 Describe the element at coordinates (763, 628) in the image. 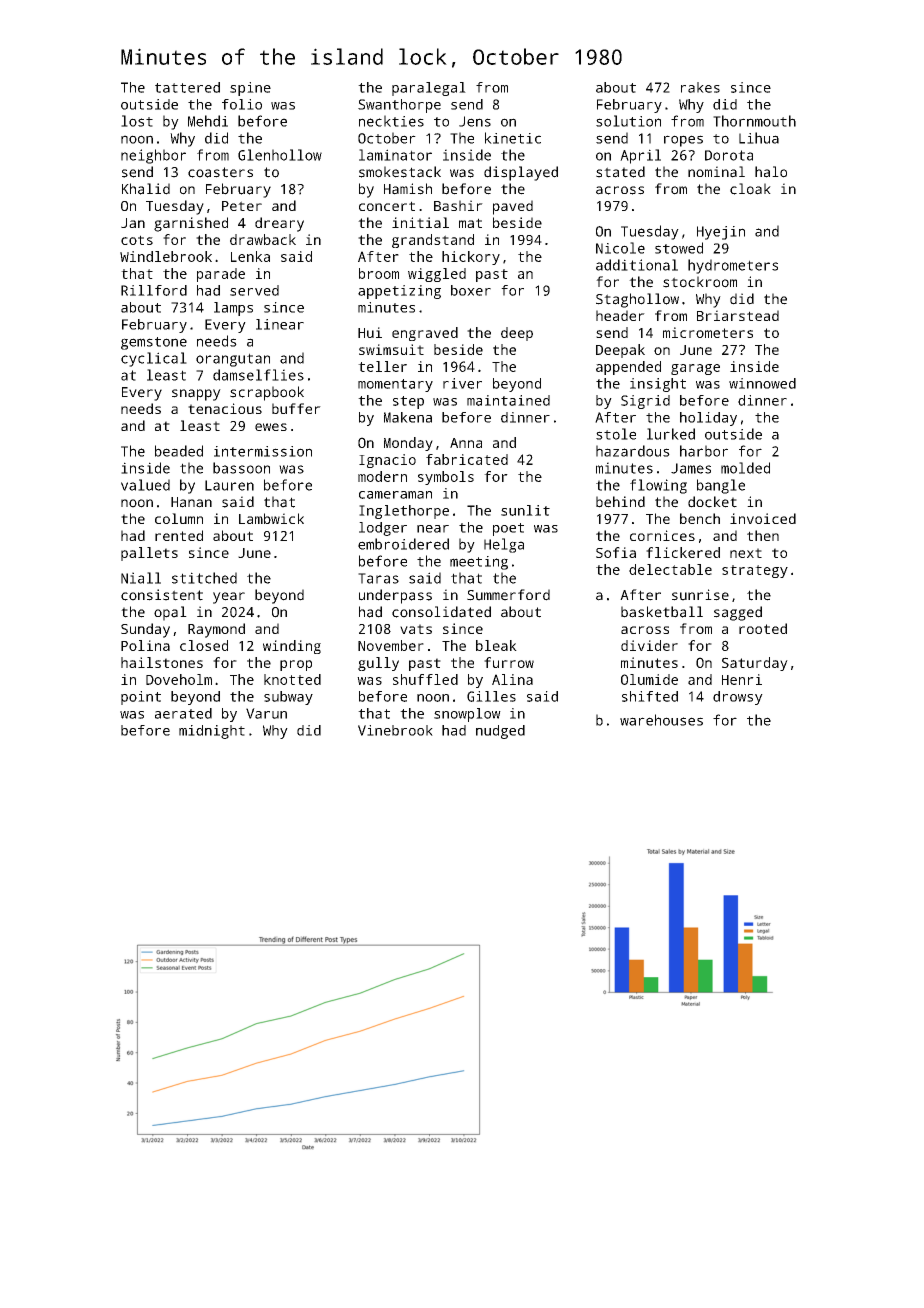

I see `rooted` at that location.
